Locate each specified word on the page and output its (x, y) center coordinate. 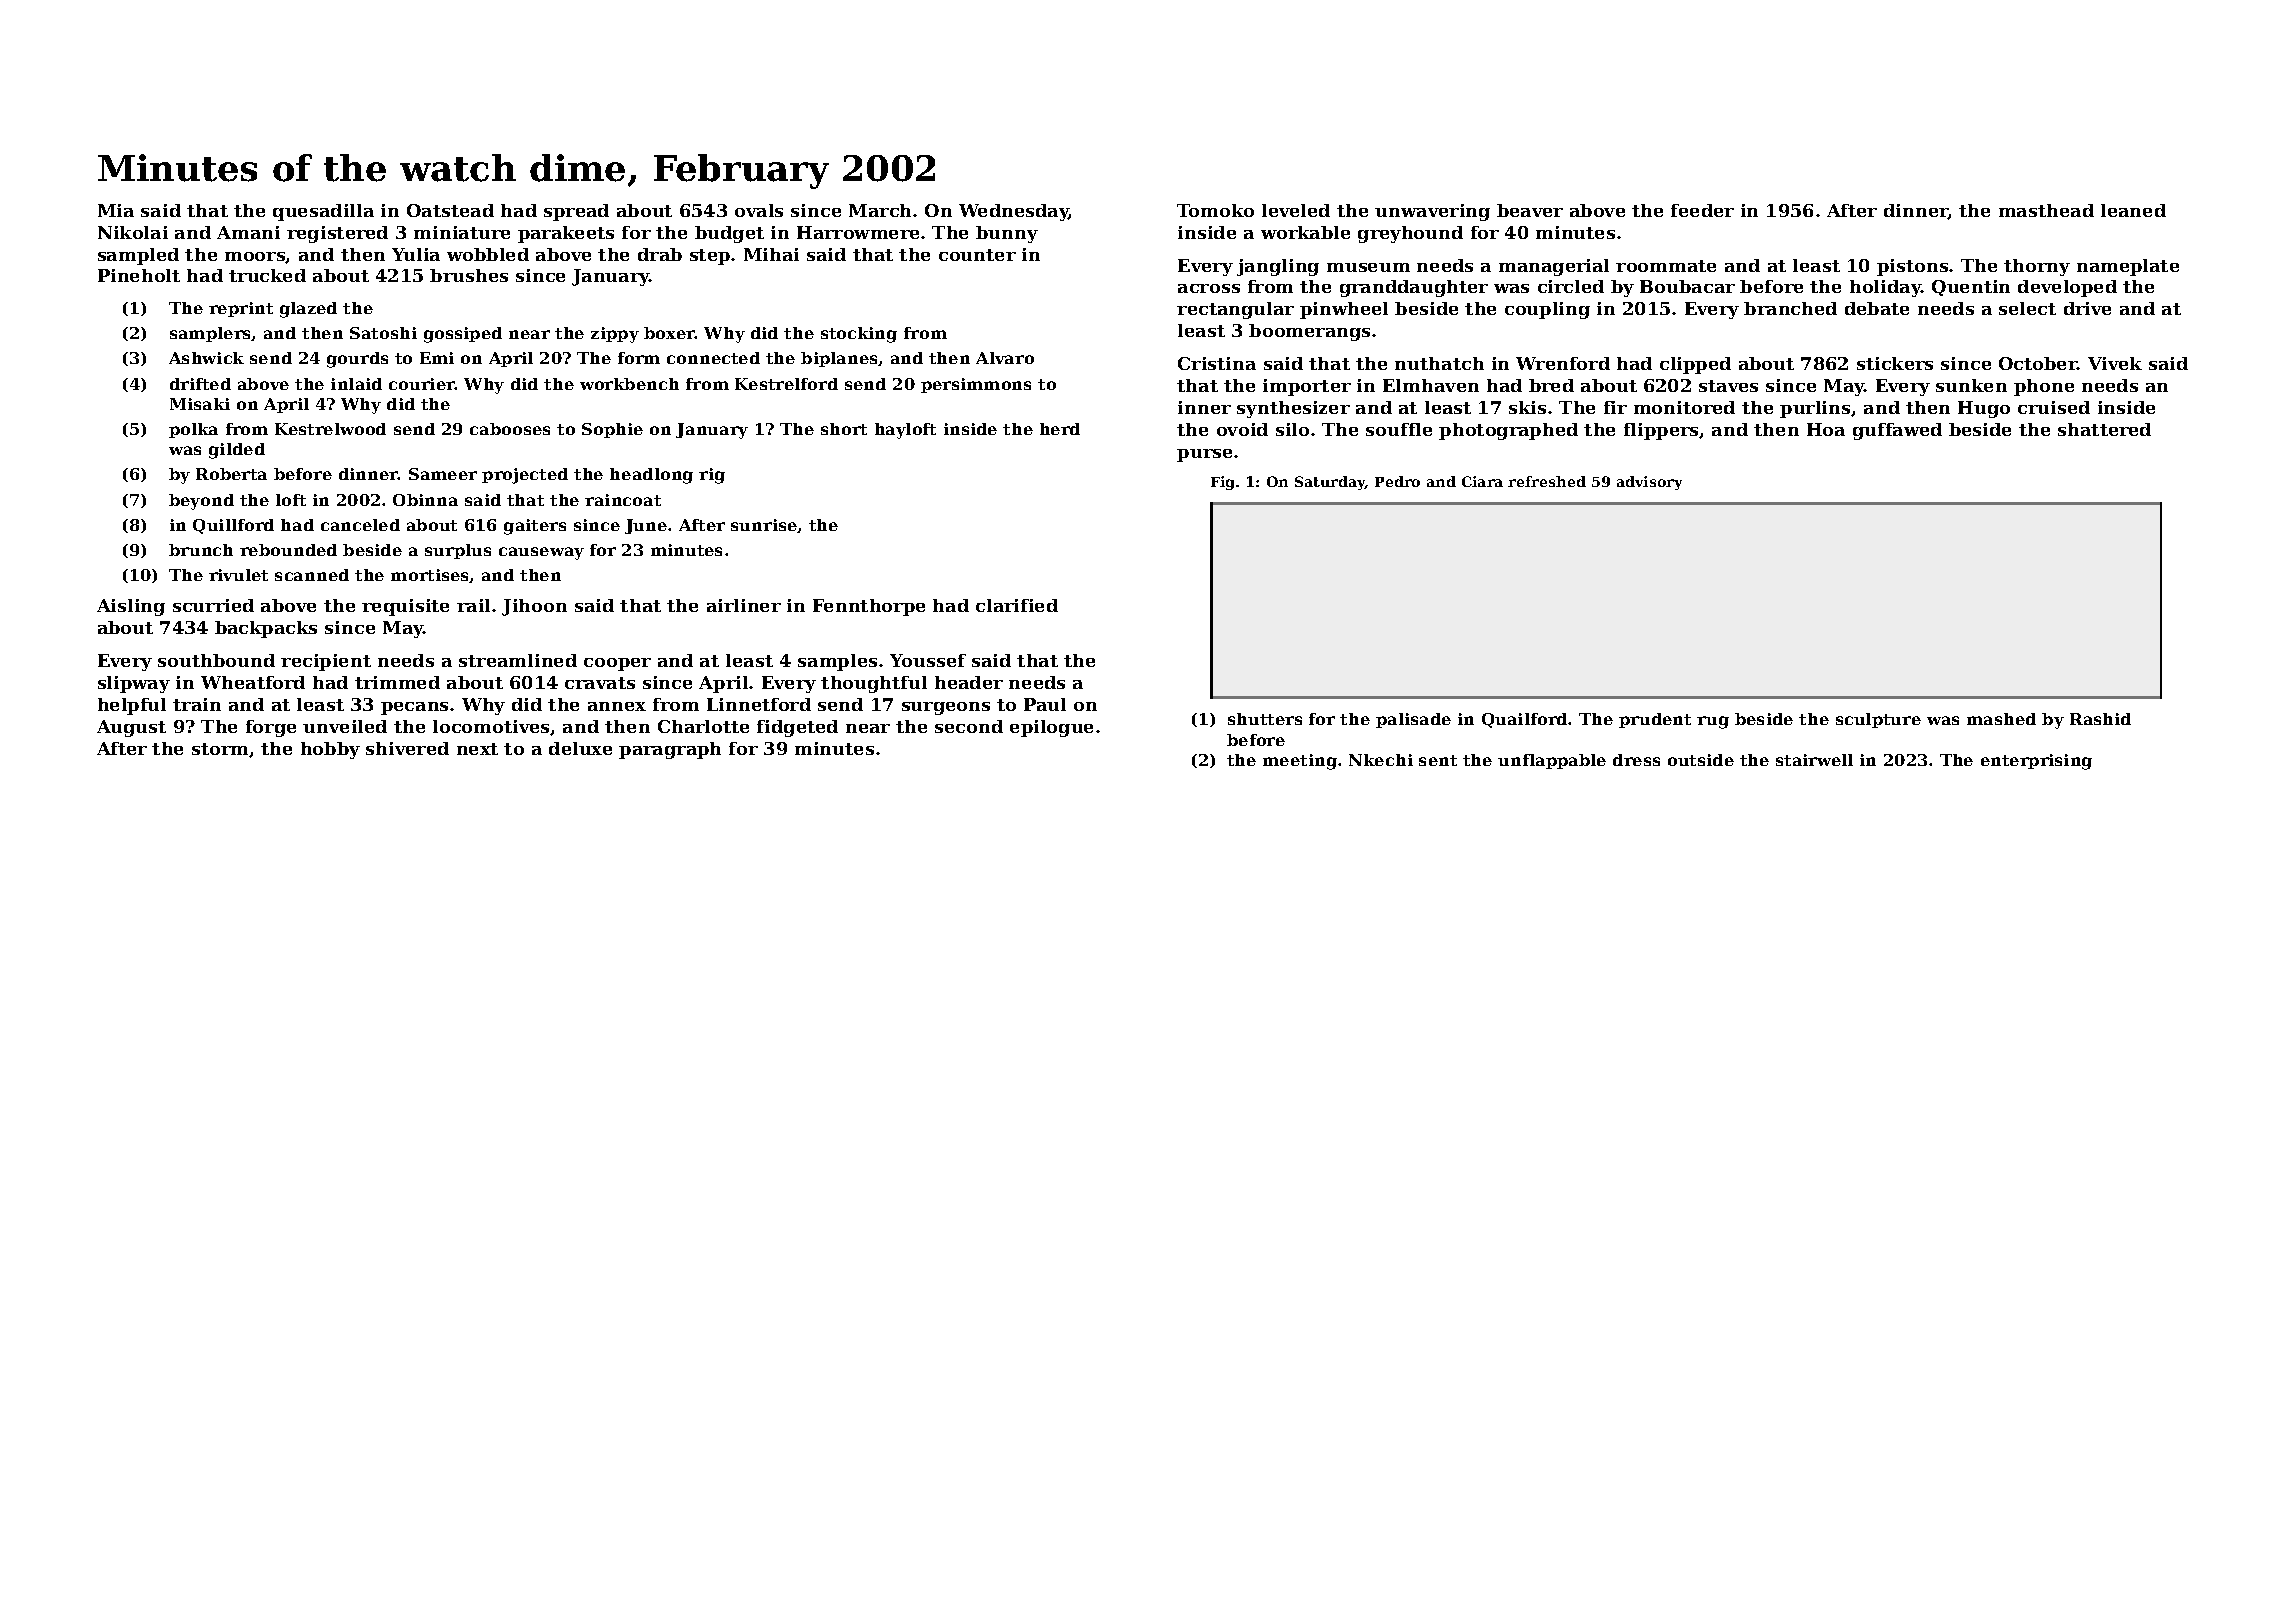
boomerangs (1309, 332)
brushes (469, 275)
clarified (1017, 605)
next (477, 749)
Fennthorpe (869, 607)
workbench (629, 384)
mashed (2001, 719)
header (969, 682)
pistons (1912, 267)
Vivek (2115, 363)
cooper (617, 664)
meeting (1300, 762)
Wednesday (1014, 212)
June (646, 526)
